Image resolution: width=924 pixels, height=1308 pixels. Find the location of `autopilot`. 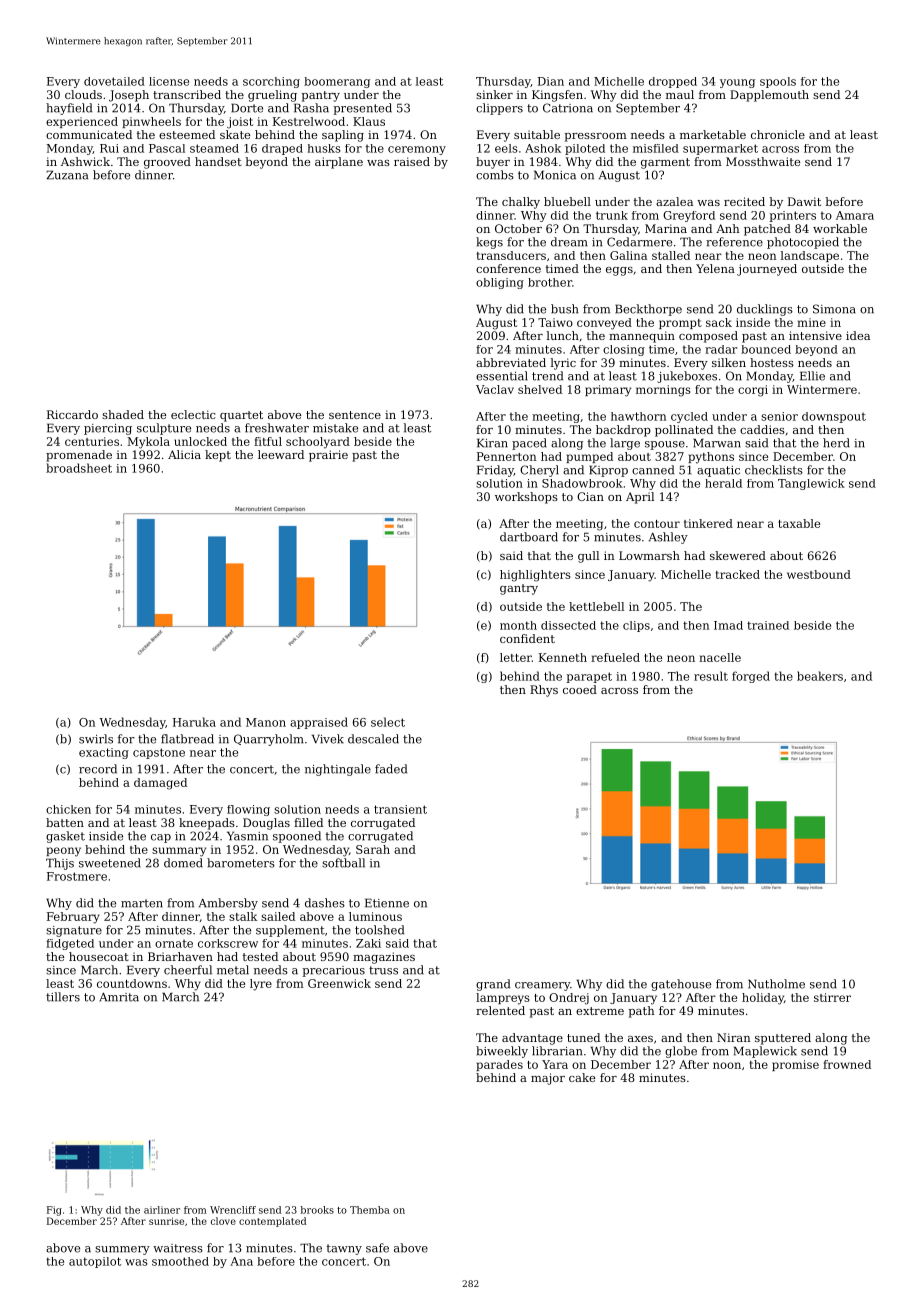

autopilot is located at coordinates (95, 1262).
